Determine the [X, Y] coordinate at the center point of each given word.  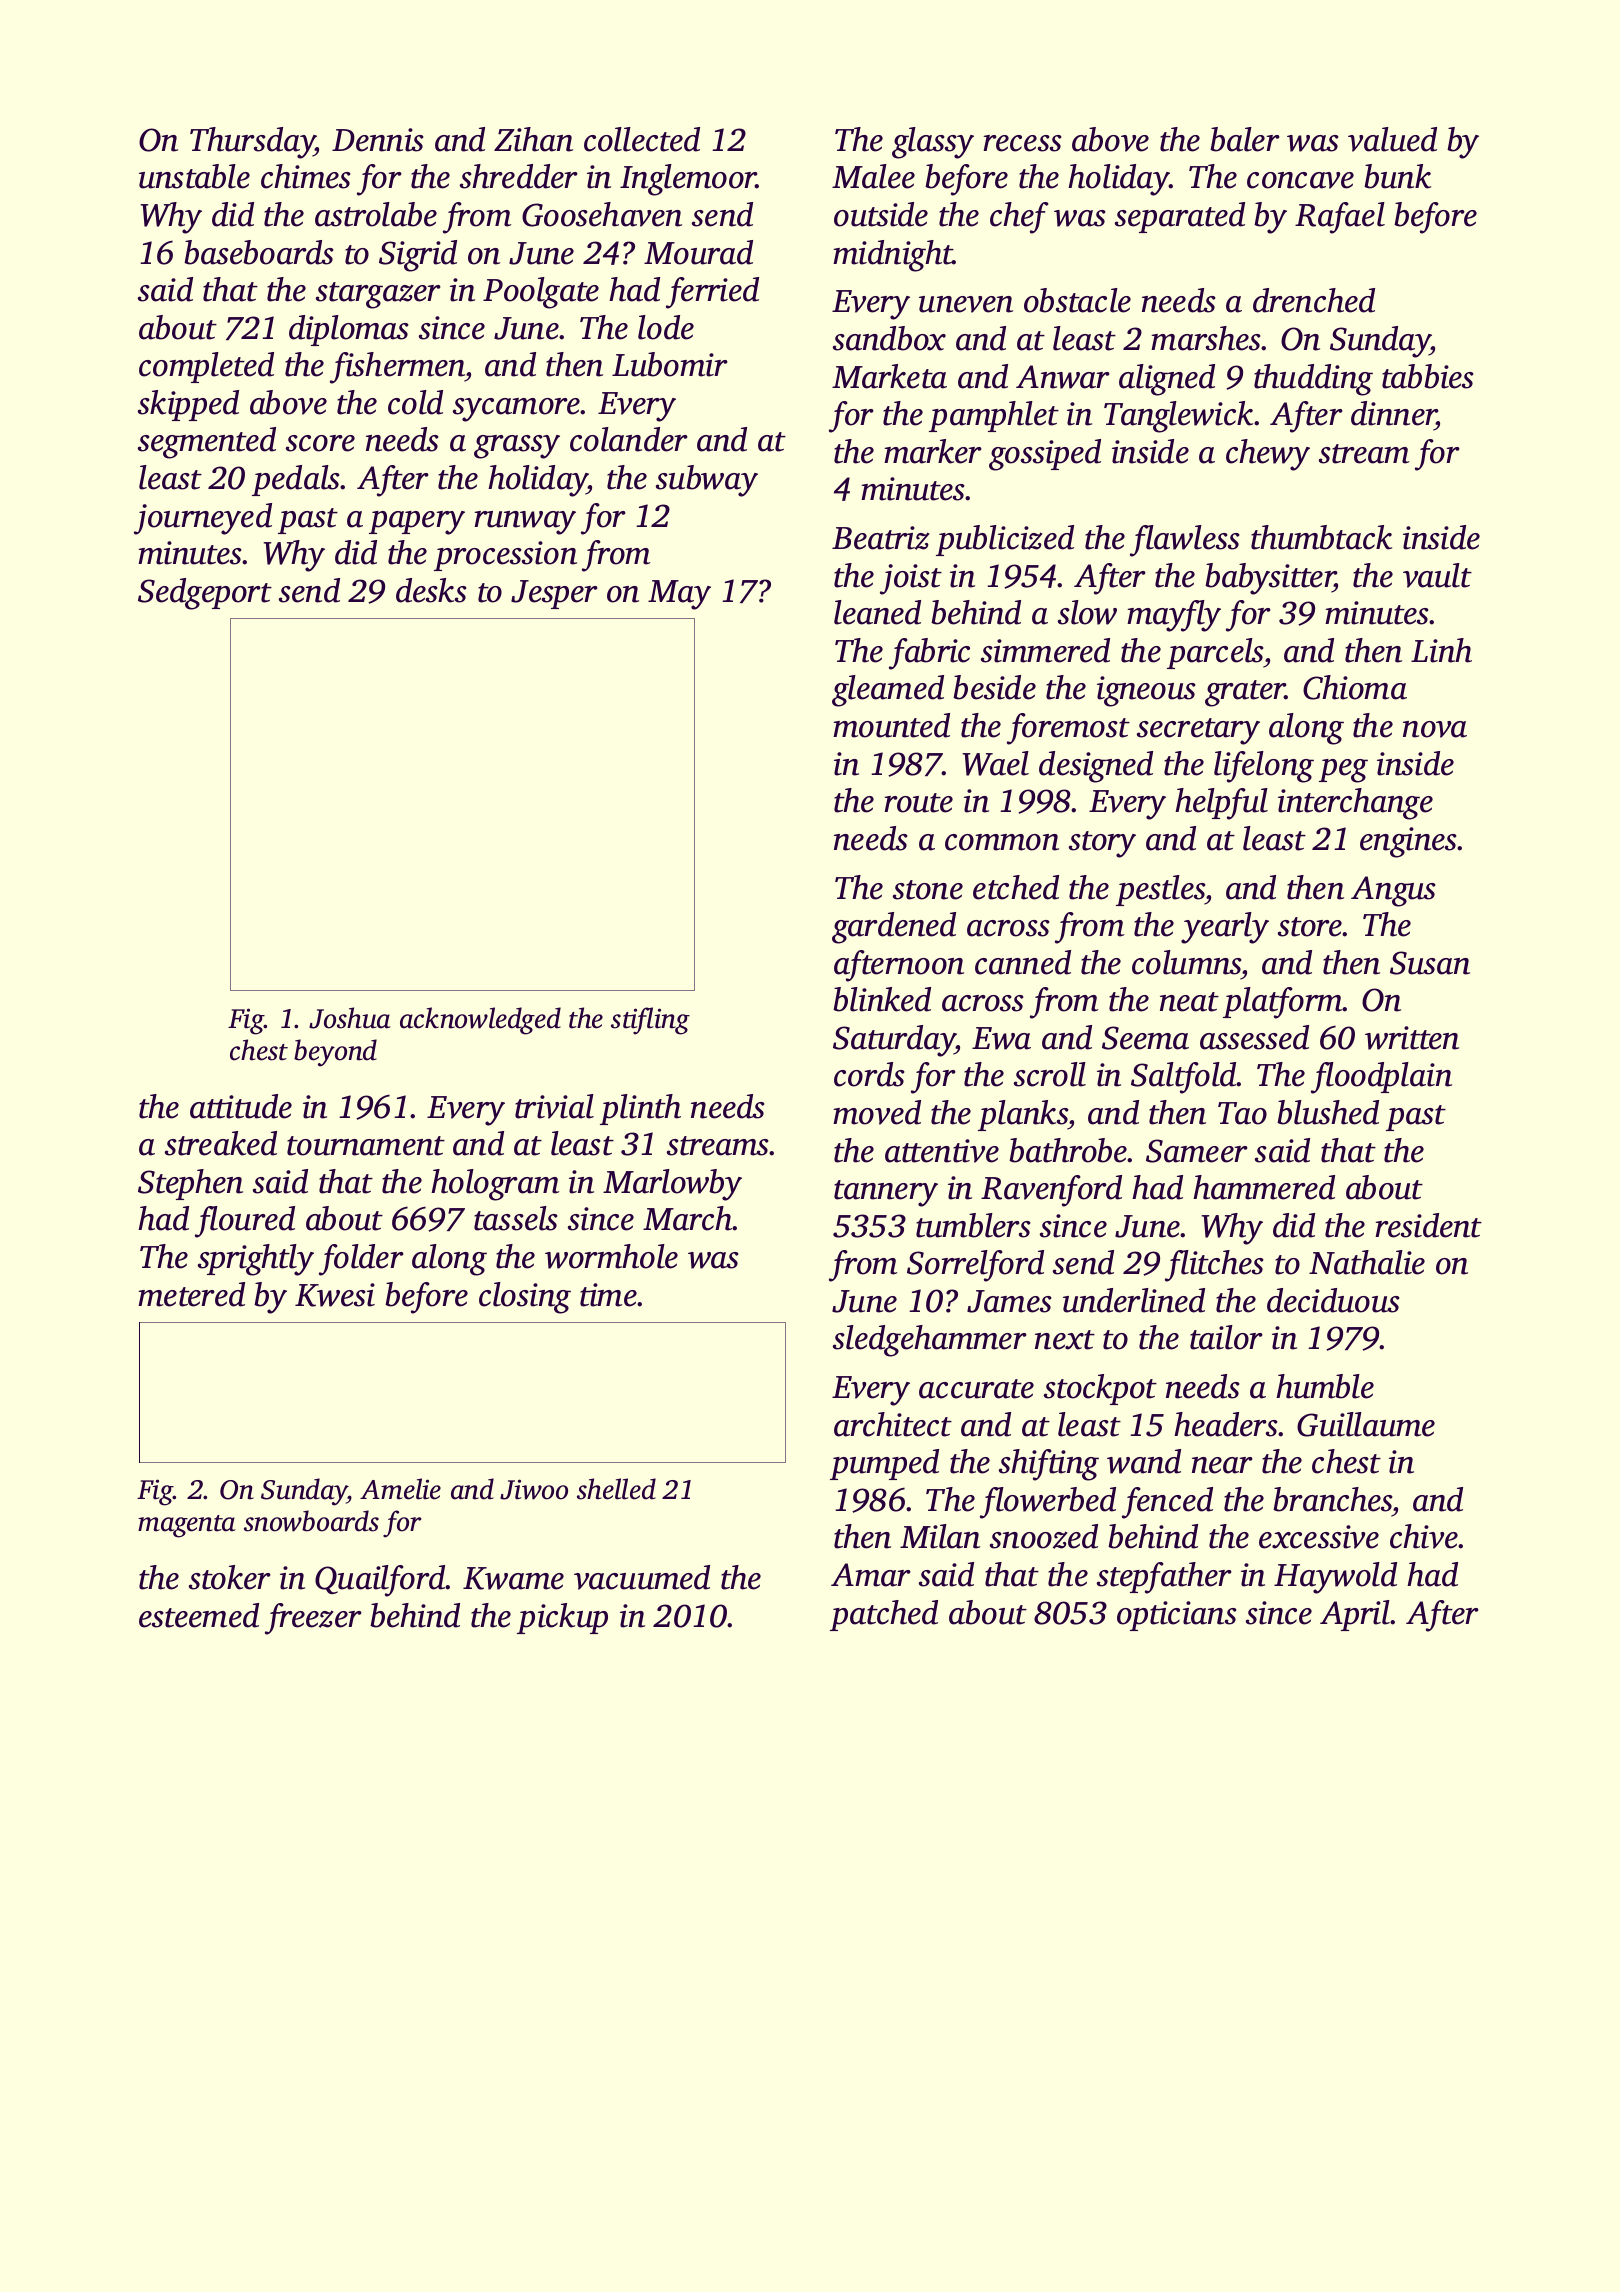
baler [1245, 139]
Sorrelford [975, 1266]
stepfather [1164, 1578]
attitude [241, 1106]
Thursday [252, 143]
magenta [187, 1526]
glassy [933, 143]
